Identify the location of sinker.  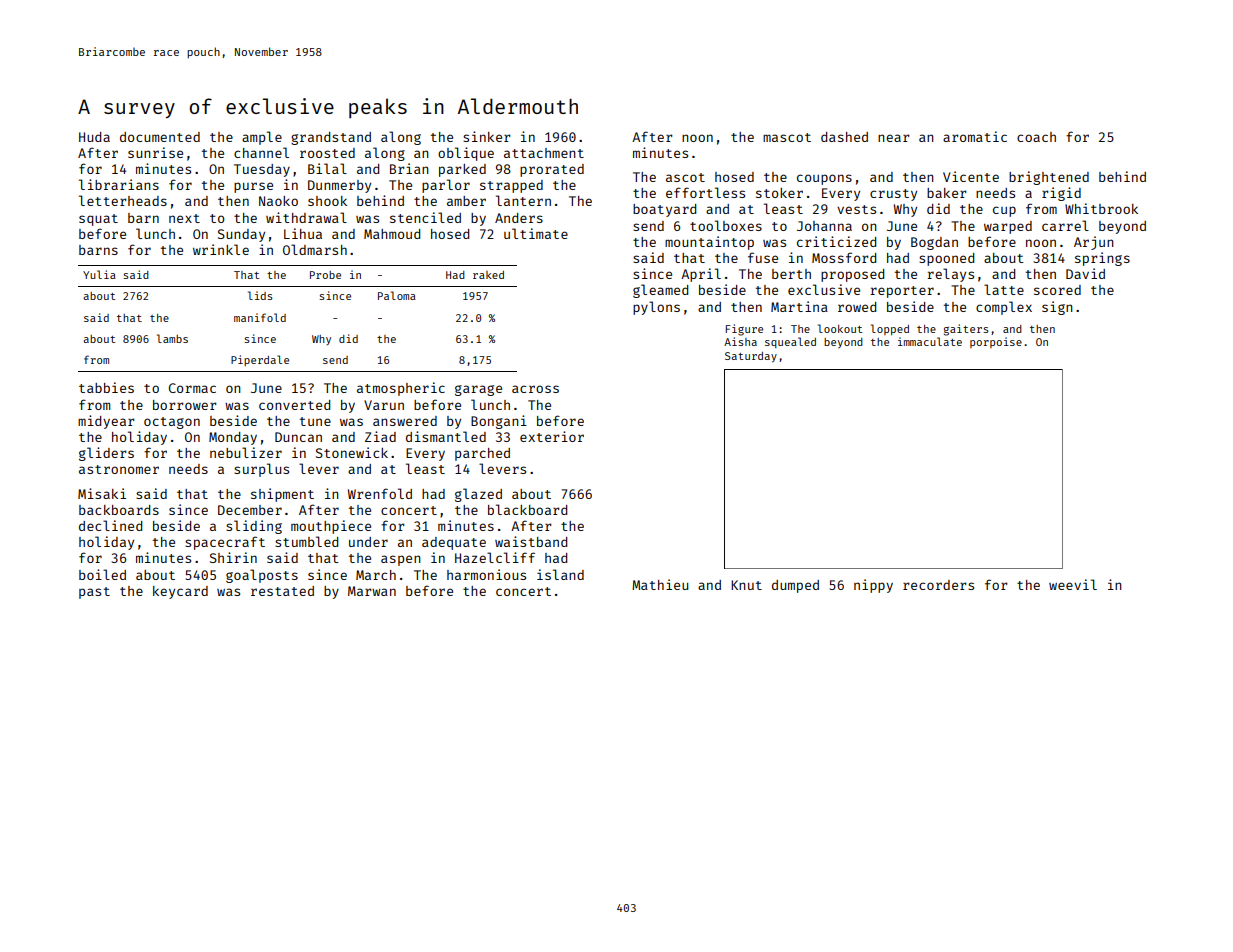
(487, 136).
